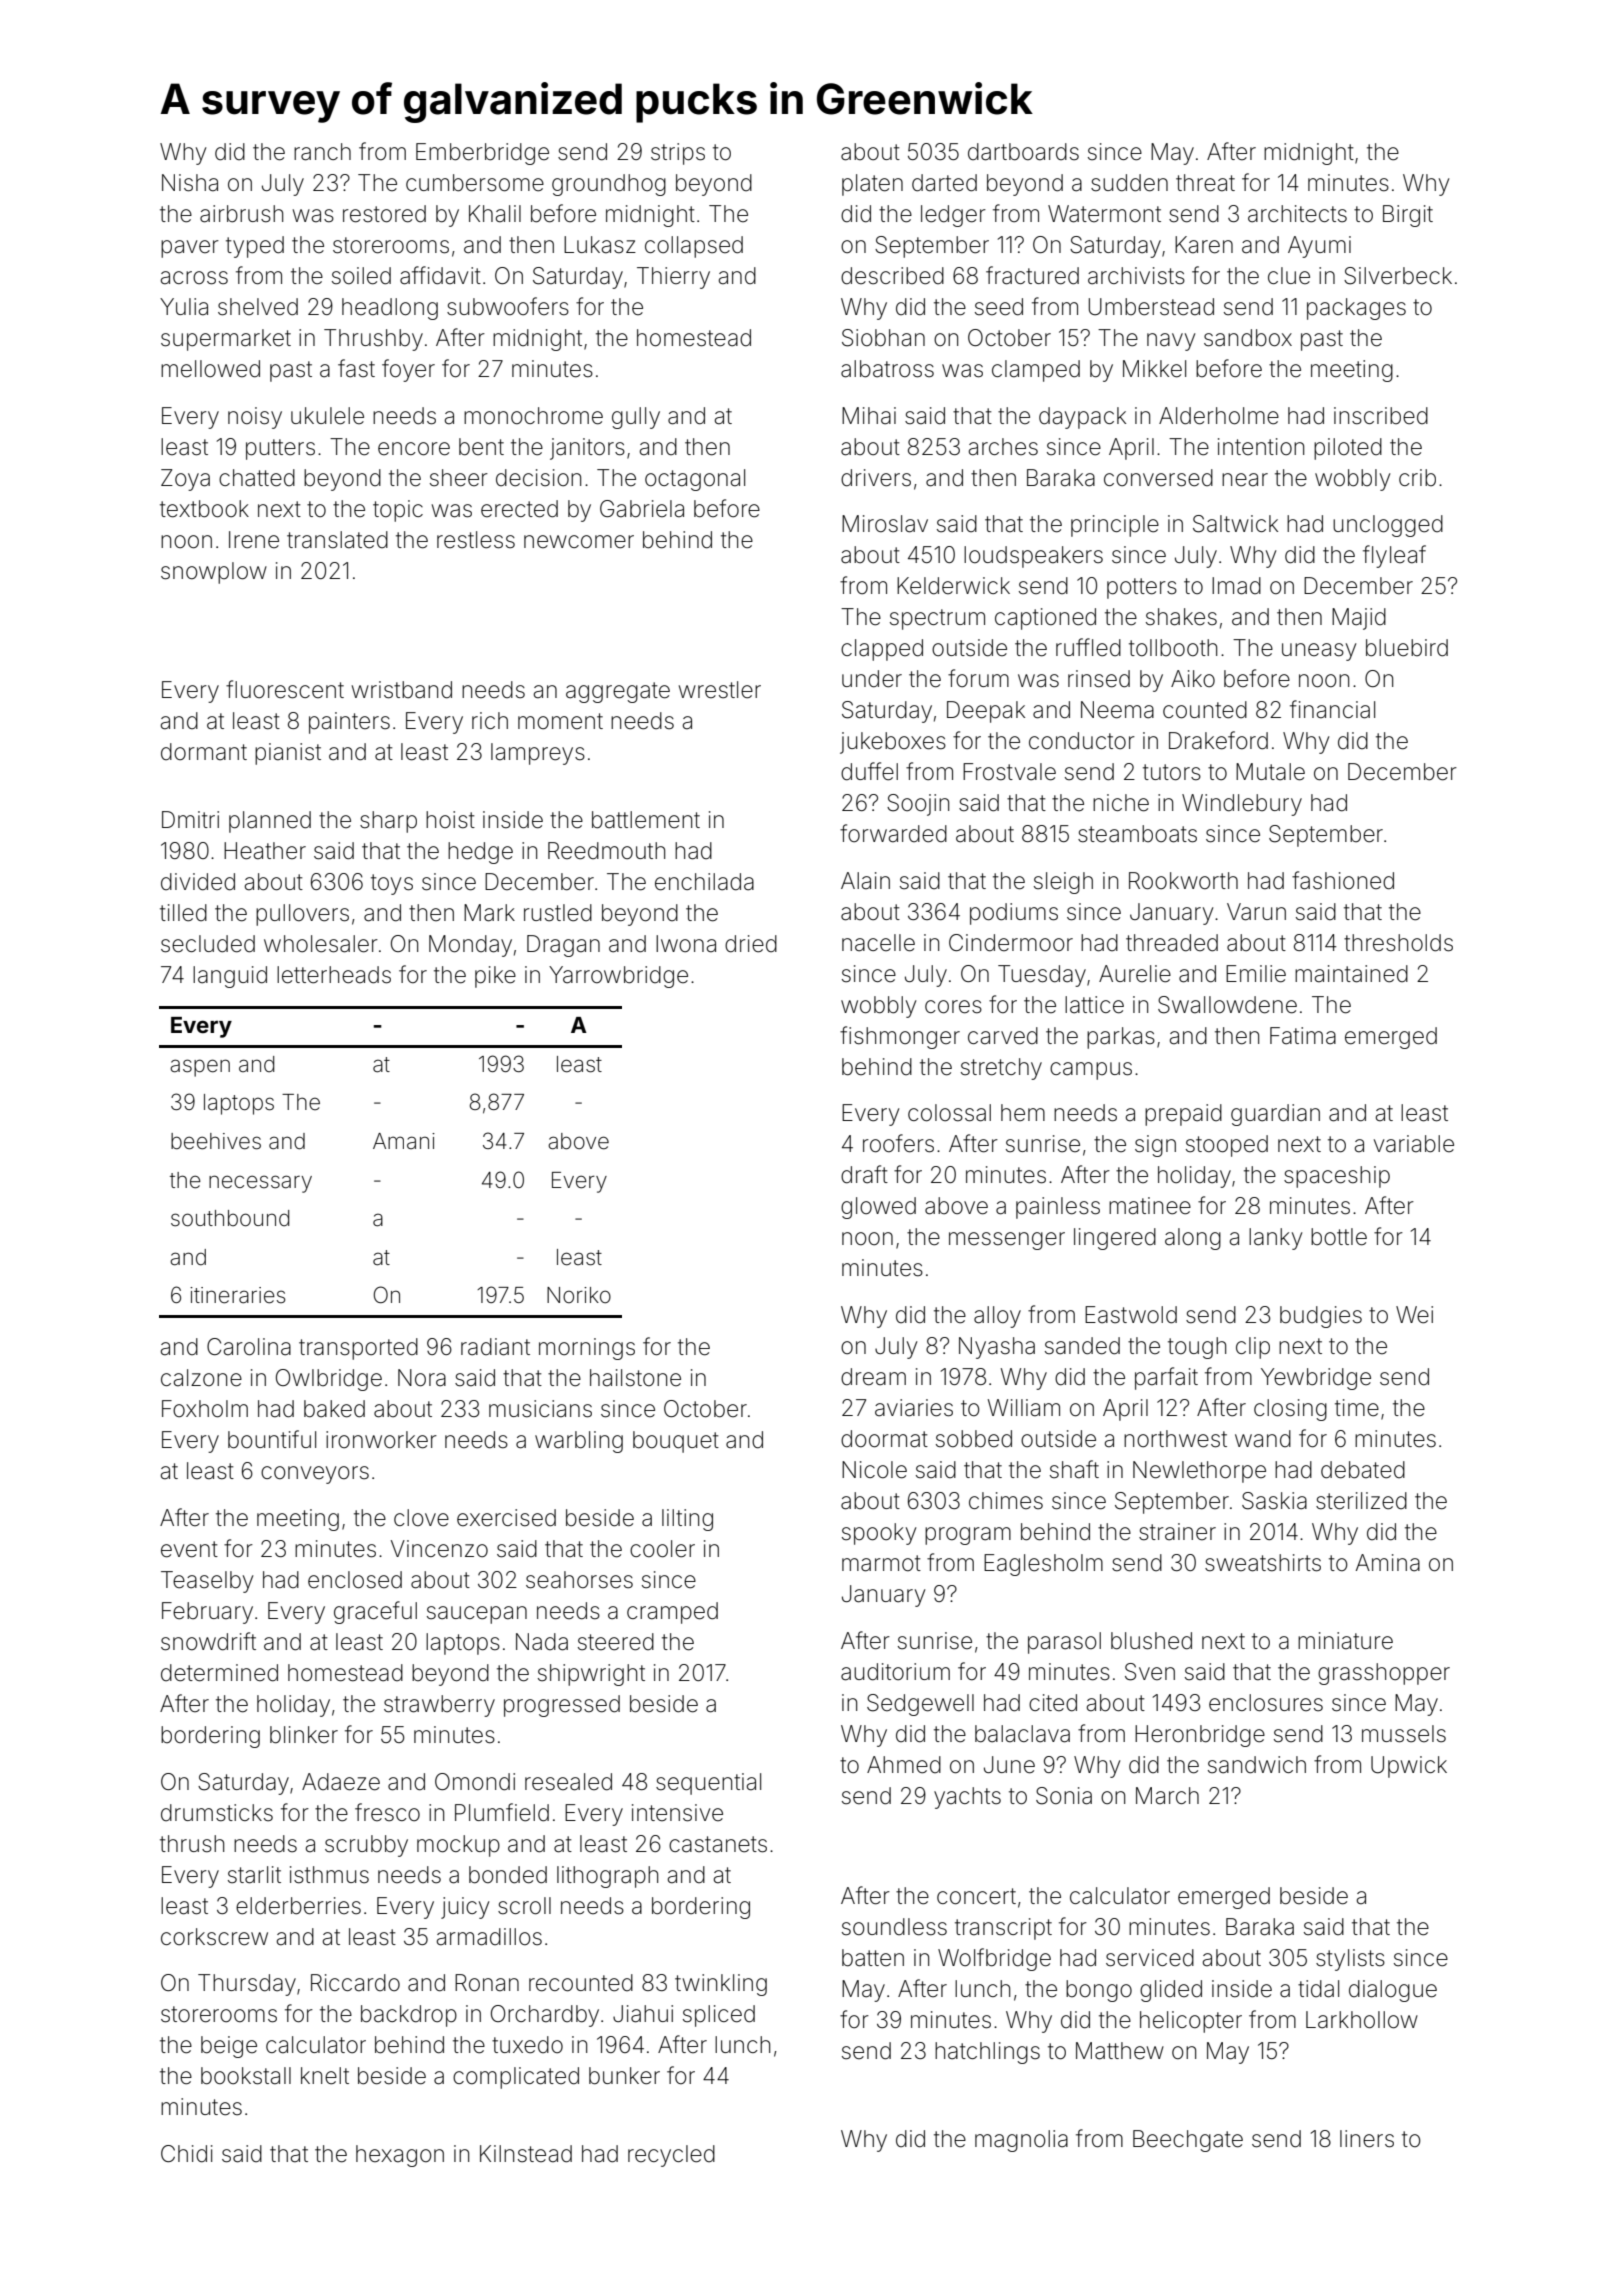 This image has height=2292, width=1620. Describe the element at coordinates (864, 1174) in the image. I see `draft` at that location.
